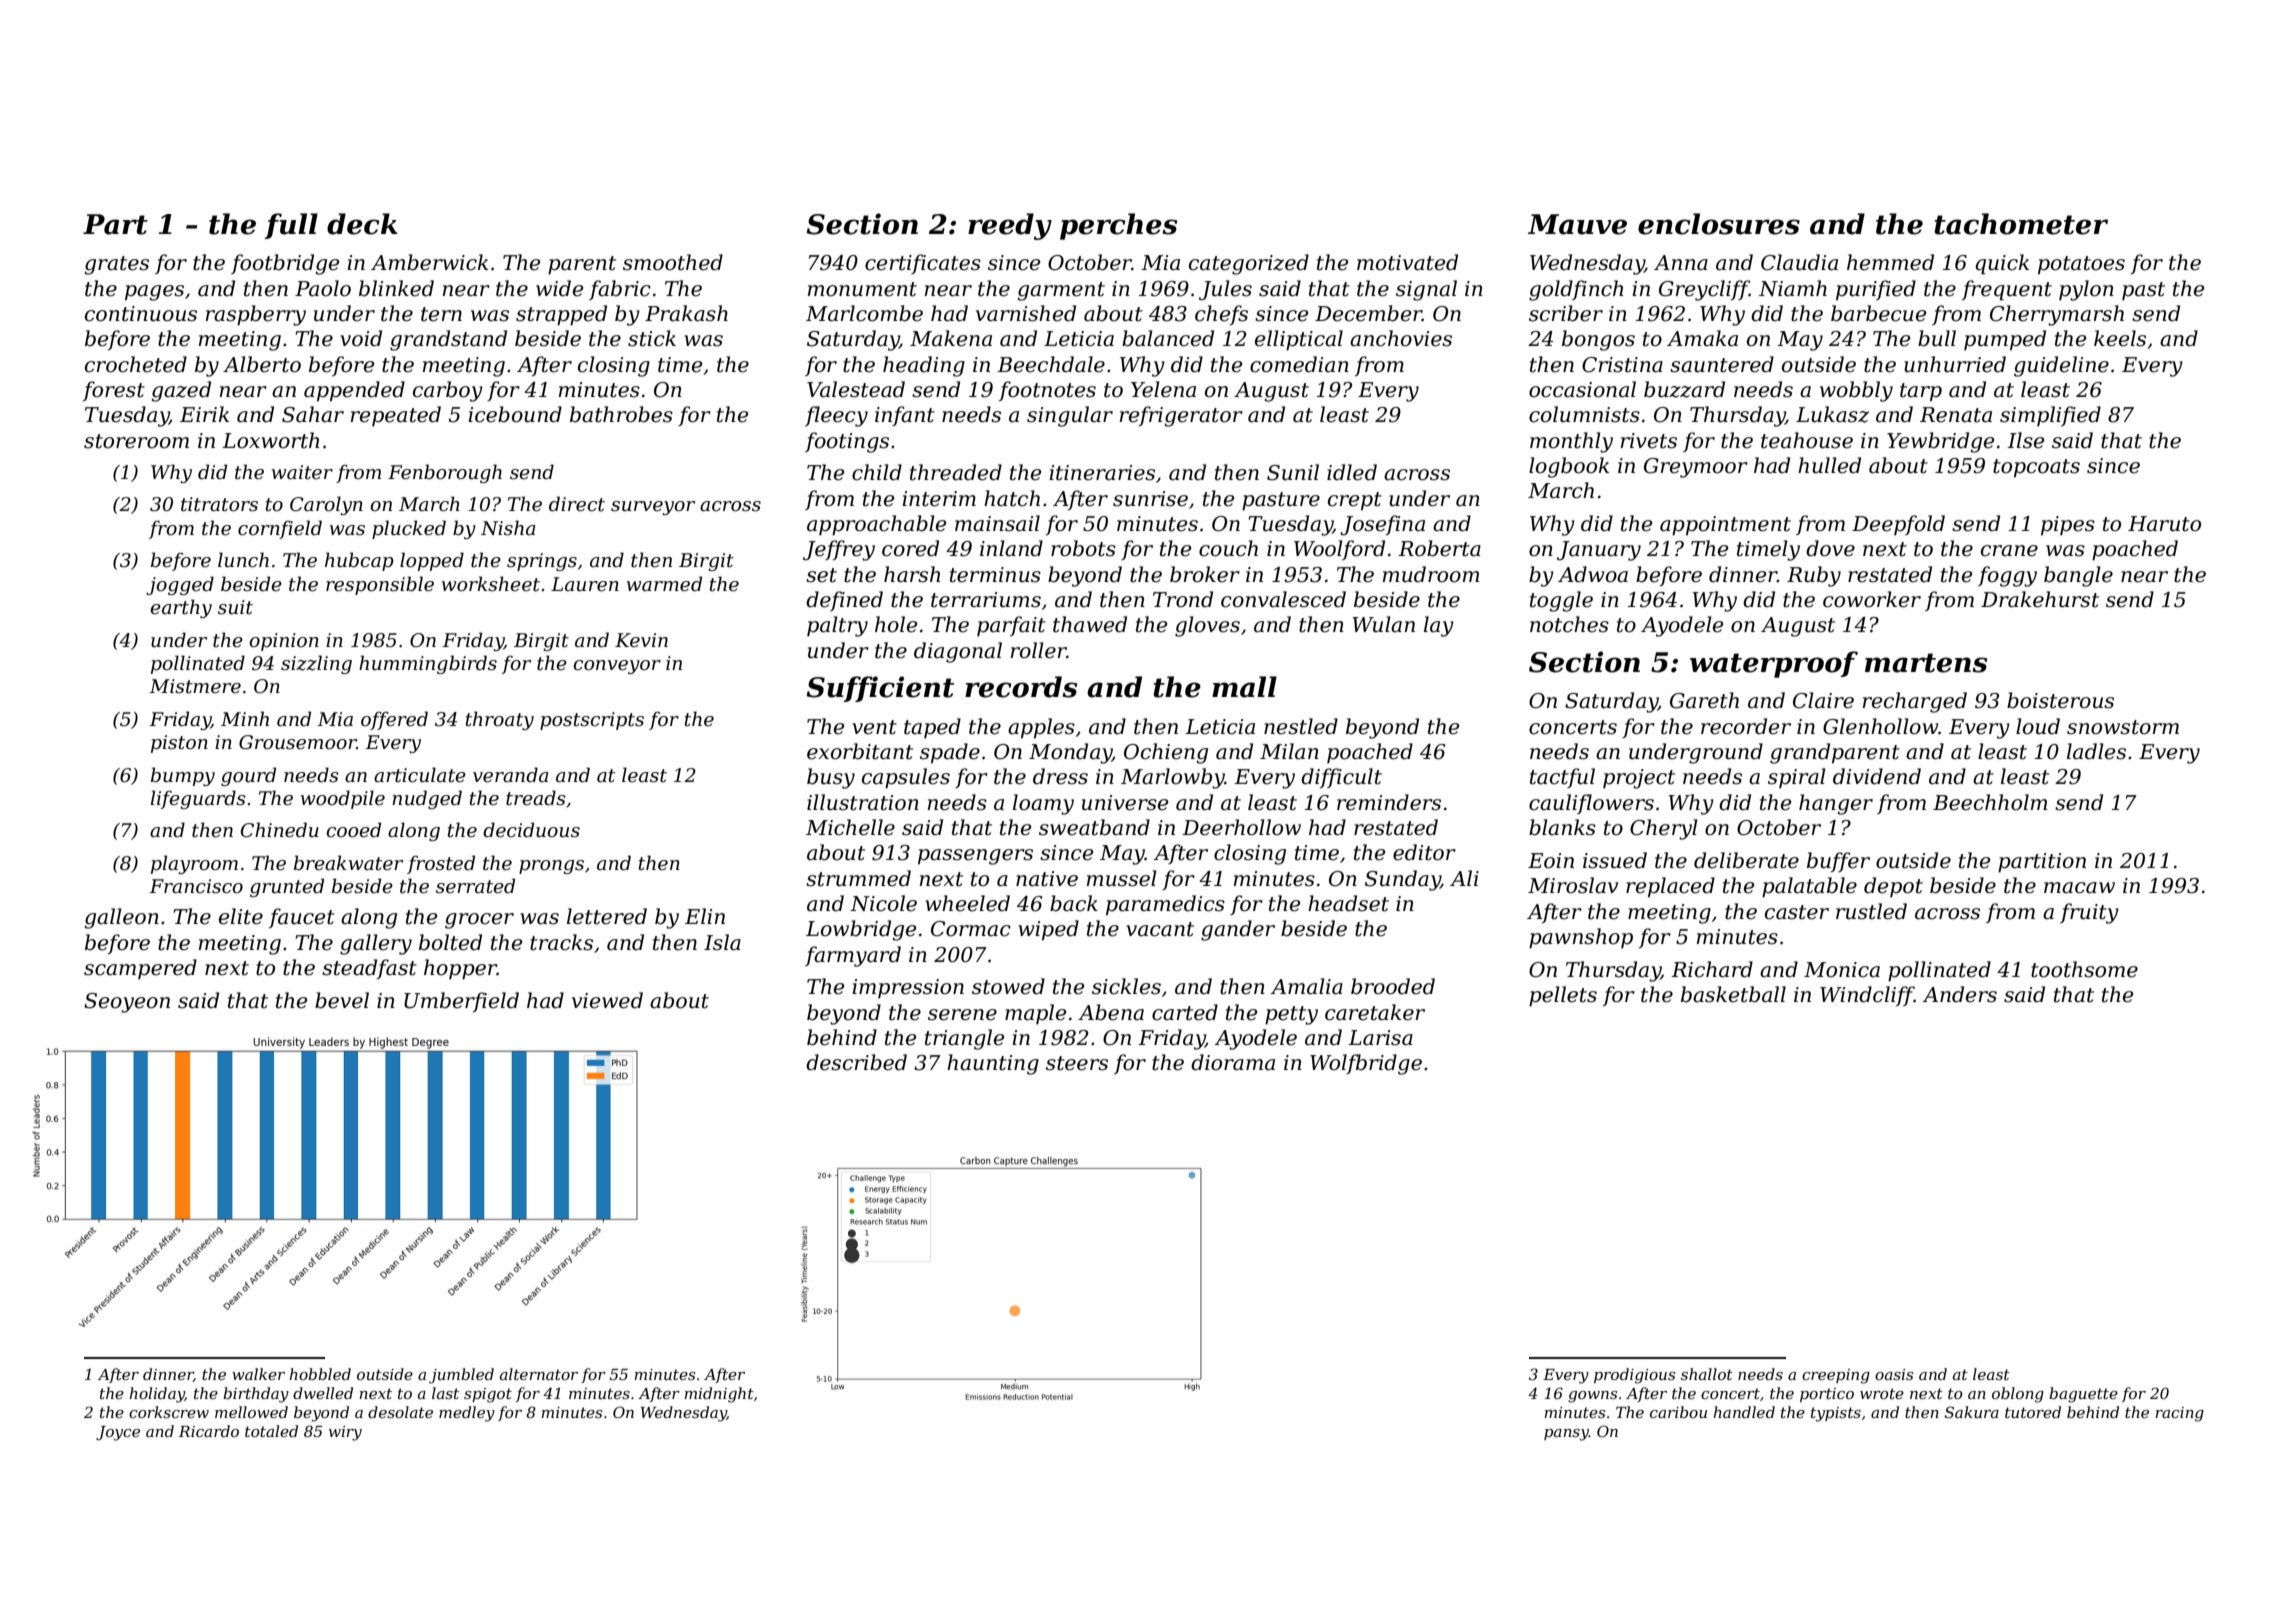  What do you see at coordinates (1561, 601) in the document?
I see `toggle` at bounding box center [1561, 601].
